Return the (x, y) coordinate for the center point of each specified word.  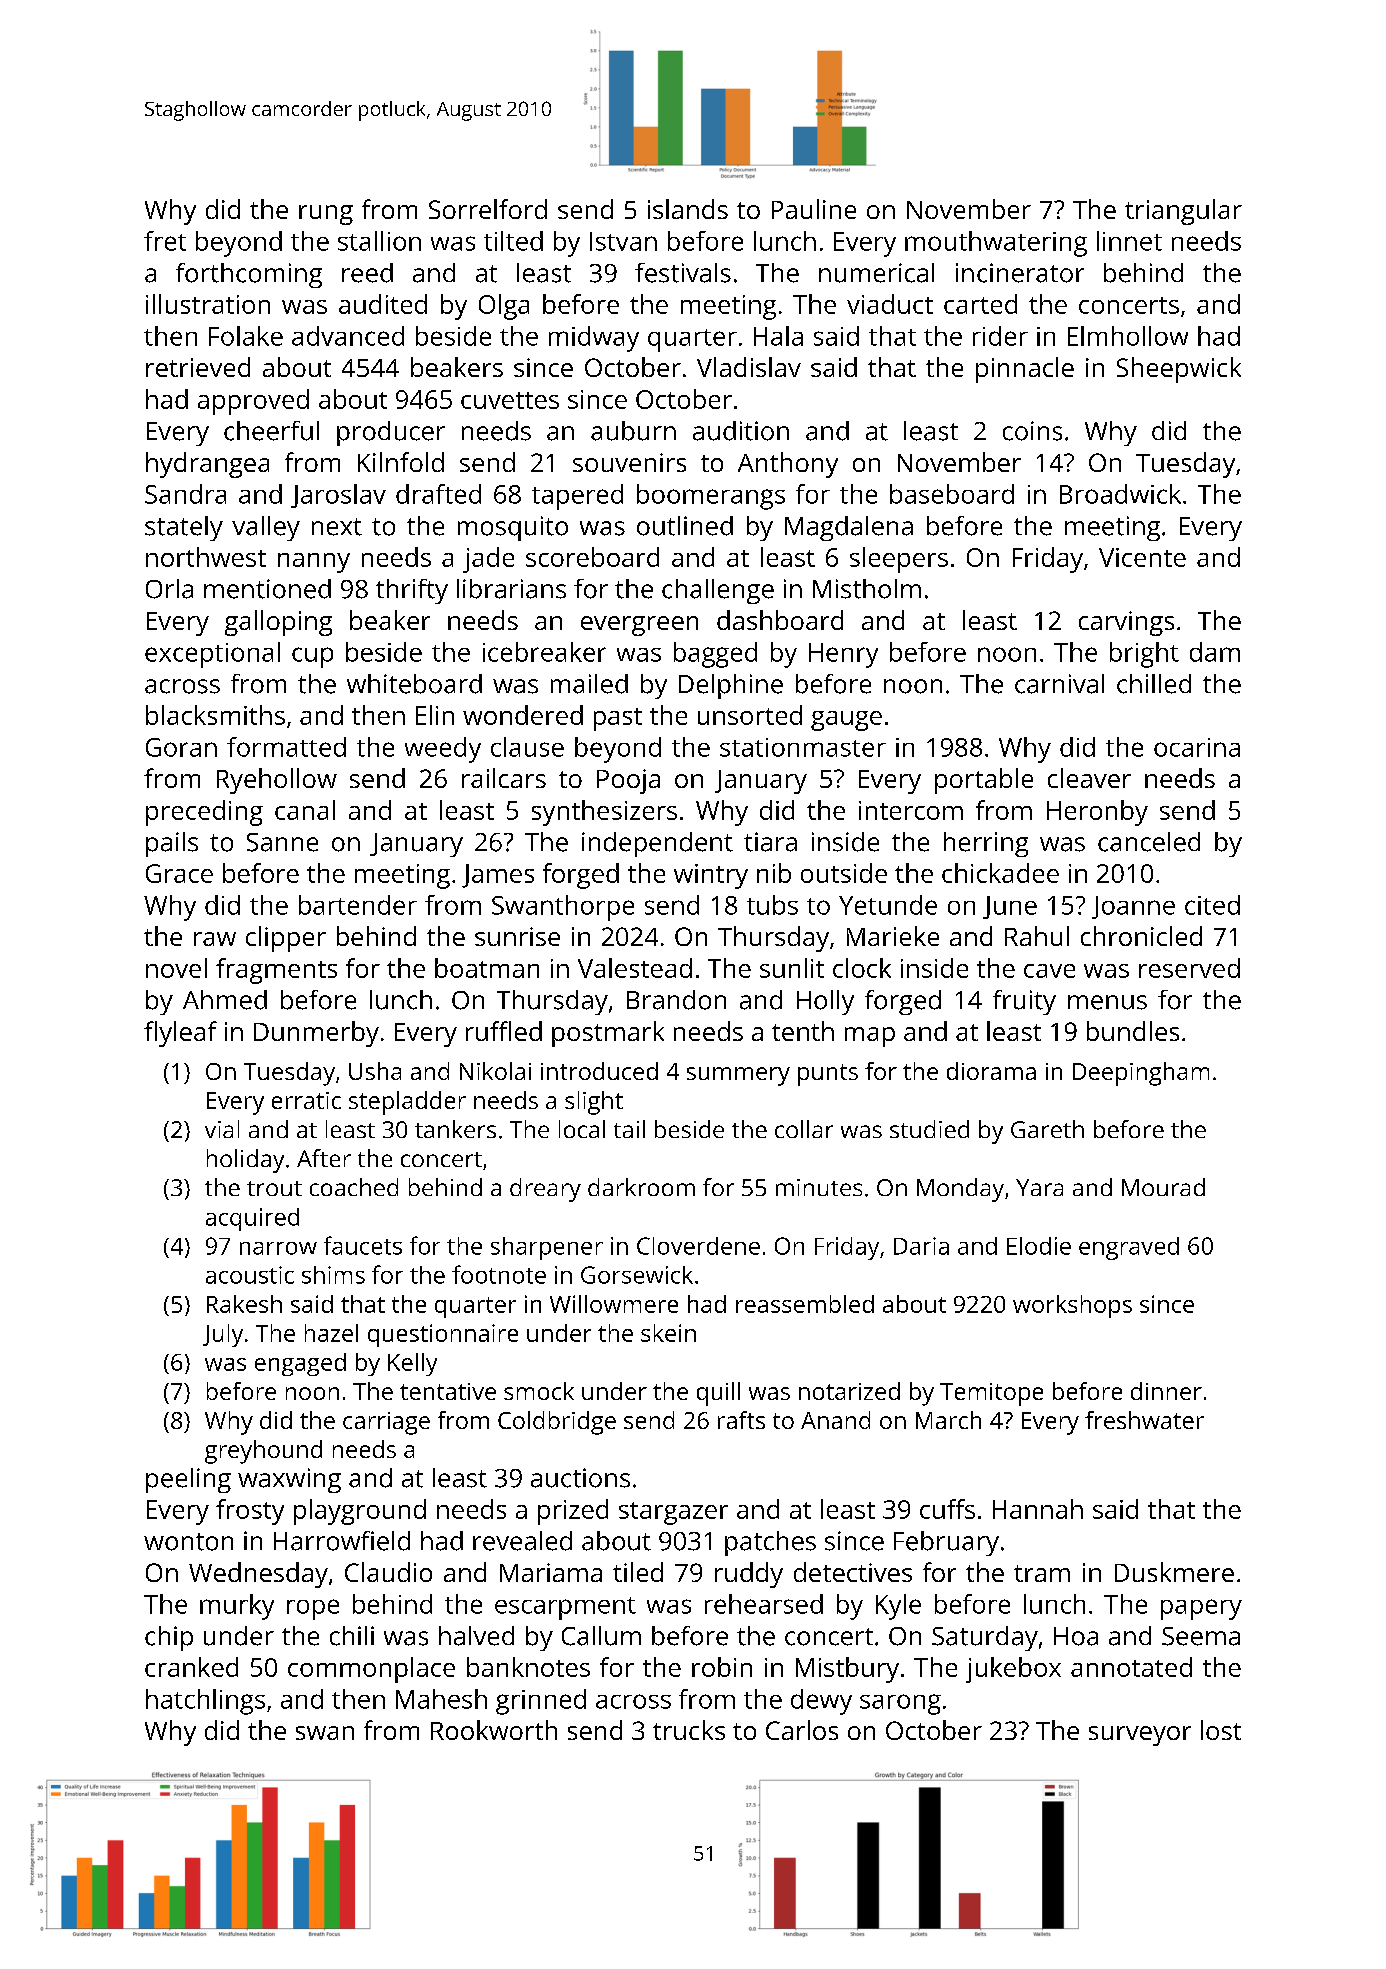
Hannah (1038, 1509)
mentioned (267, 589)
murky (237, 1607)
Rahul (1037, 936)
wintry (711, 876)
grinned (541, 1702)
